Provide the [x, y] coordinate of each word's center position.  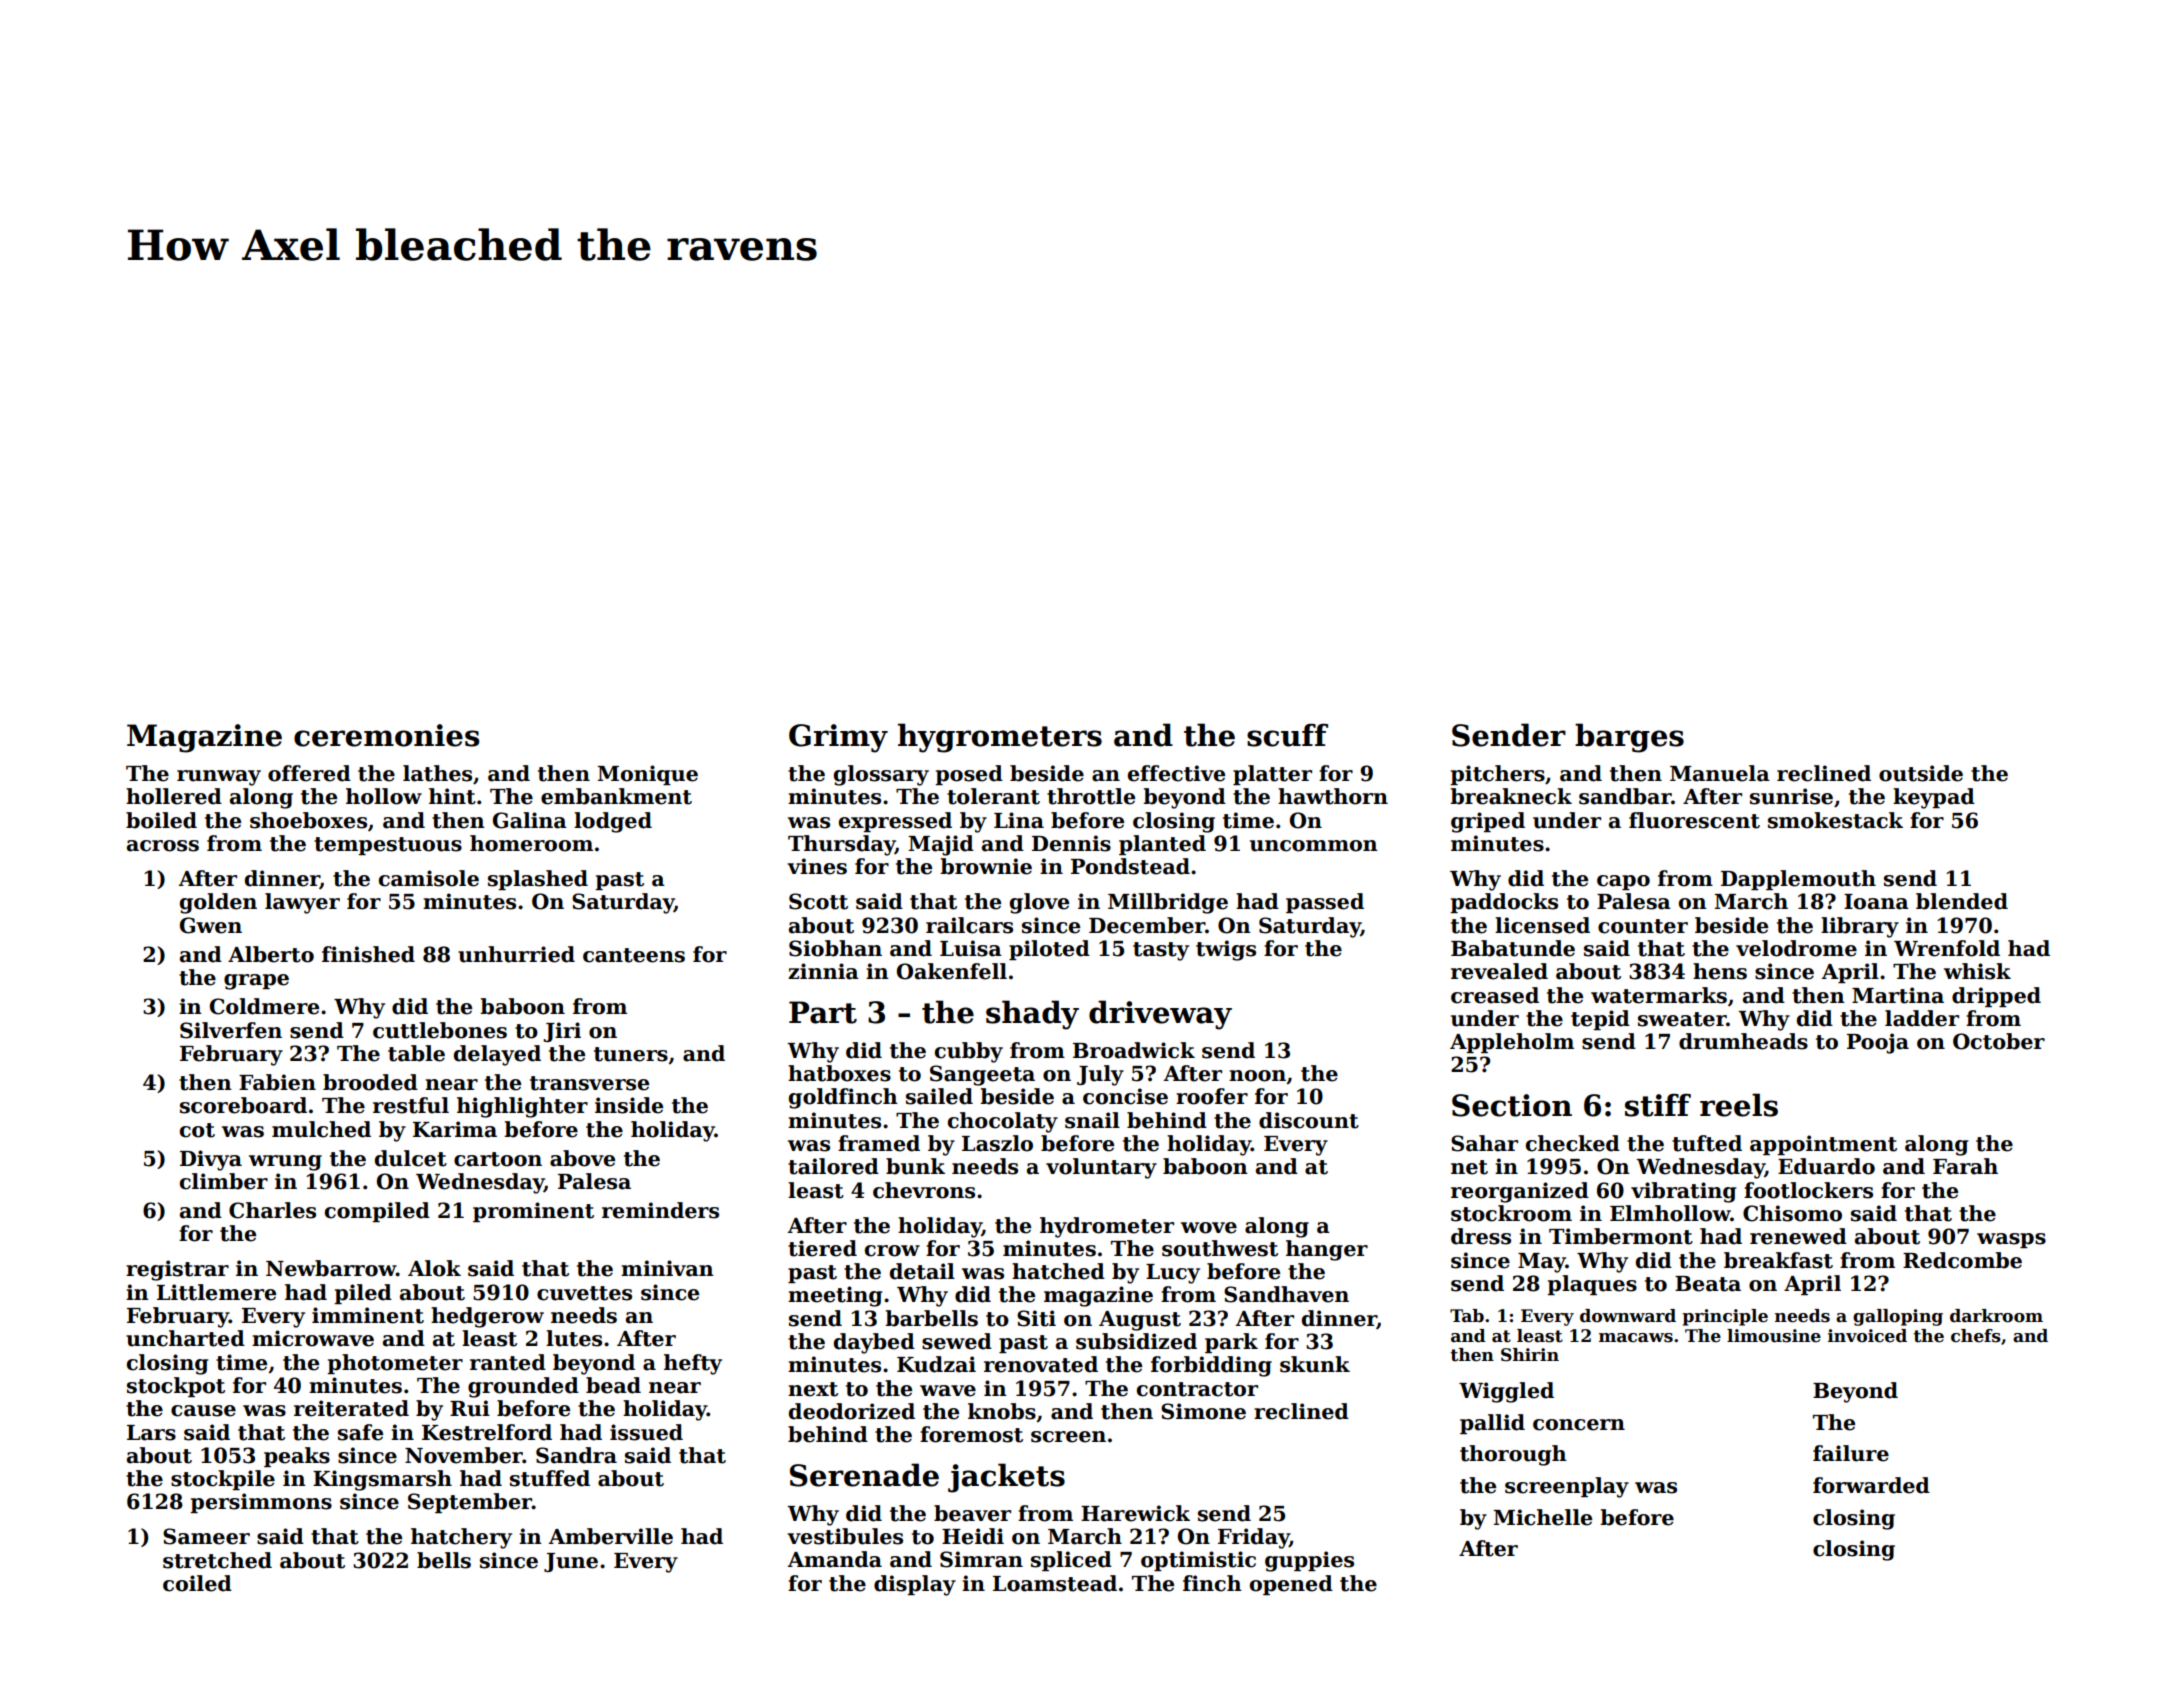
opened [1291, 1585]
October [1999, 1041]
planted [1162, 845]
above [582, 1158]
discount [1309, 1120]
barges [1629, 738]
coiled [197, 1583]
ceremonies [386, 735]
